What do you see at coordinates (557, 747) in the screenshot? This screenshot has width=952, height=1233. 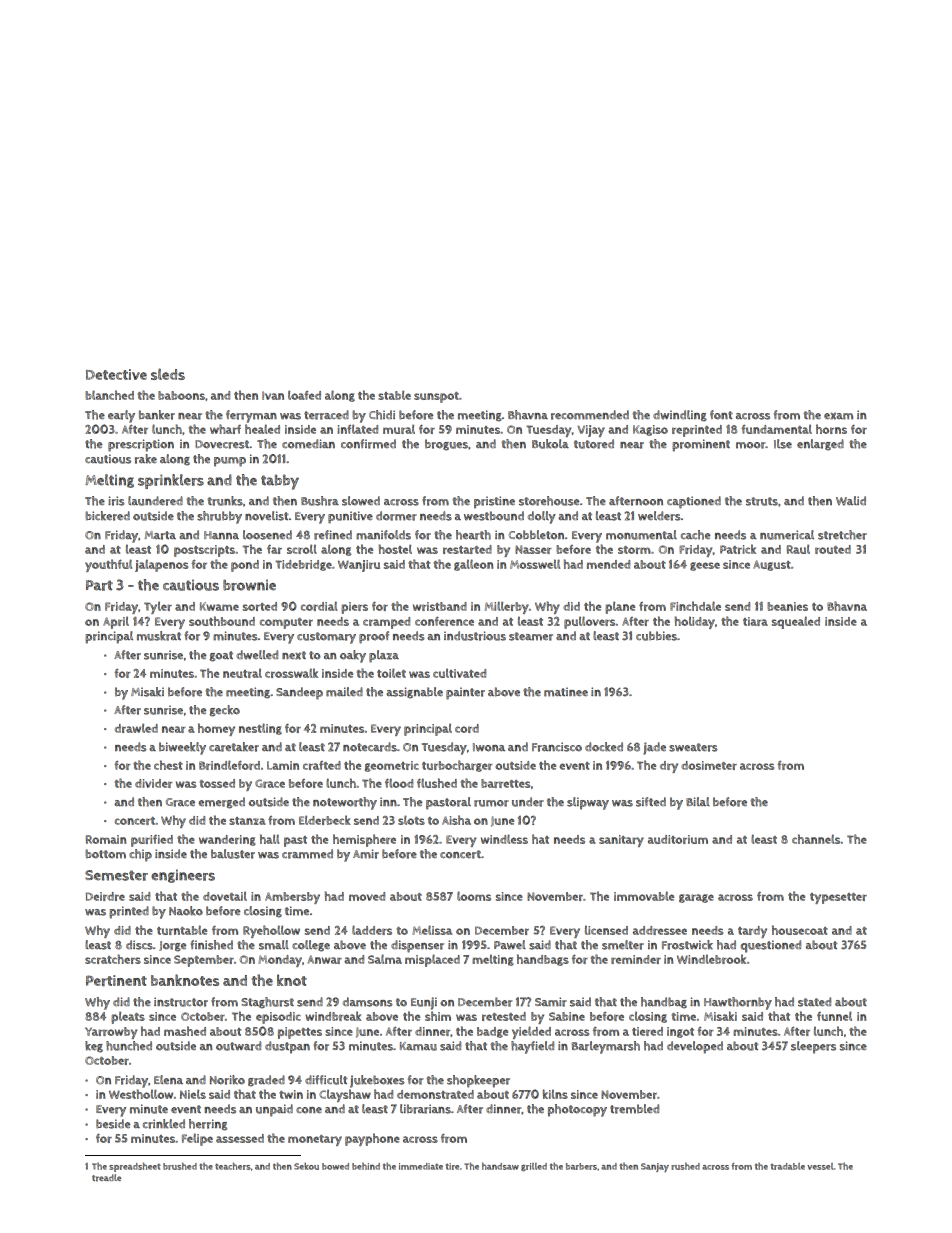 I see `Francisco` at bounding box center [557, 747].
